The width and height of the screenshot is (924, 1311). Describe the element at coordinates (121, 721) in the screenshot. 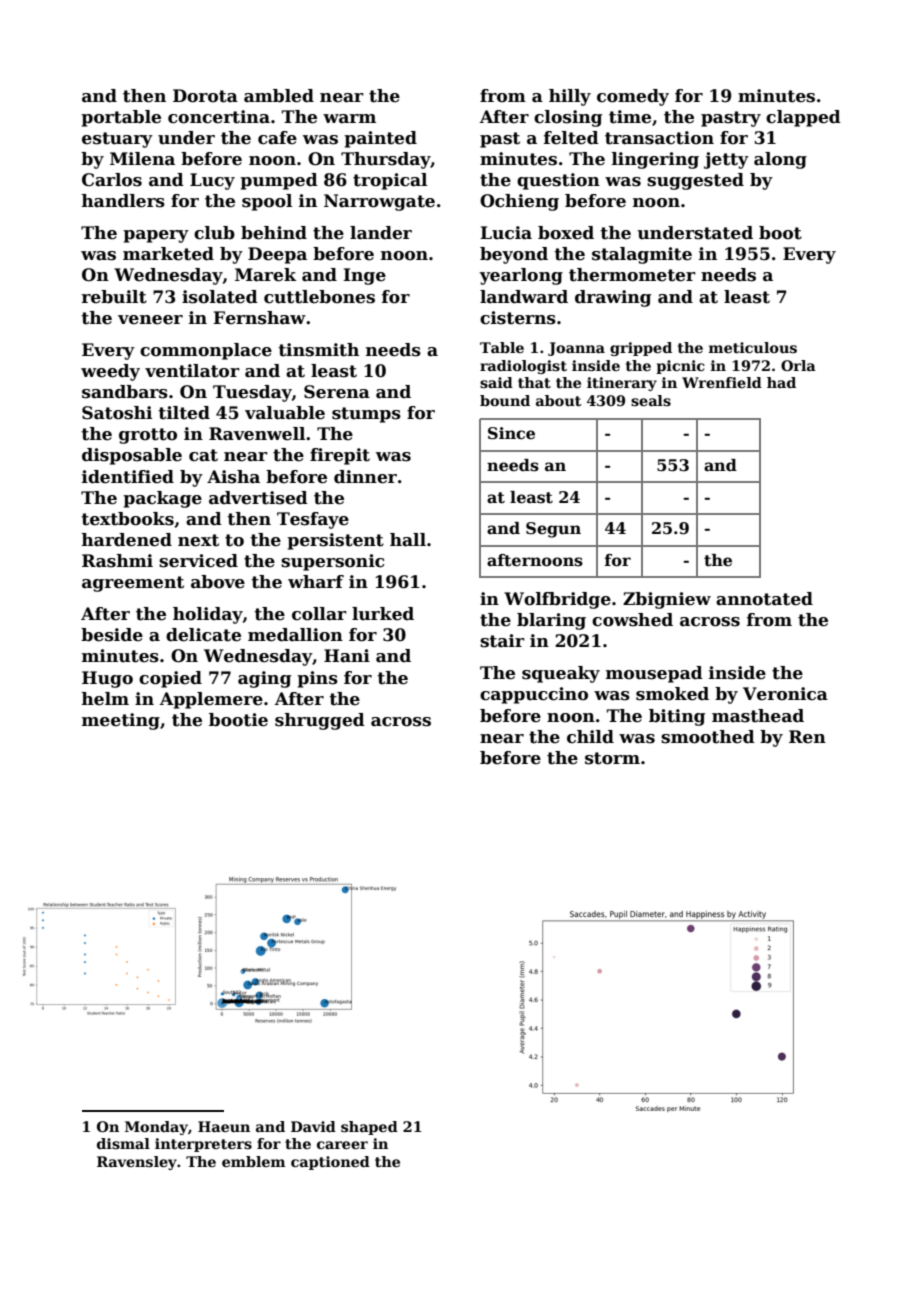

I see `meeting` at that location.
